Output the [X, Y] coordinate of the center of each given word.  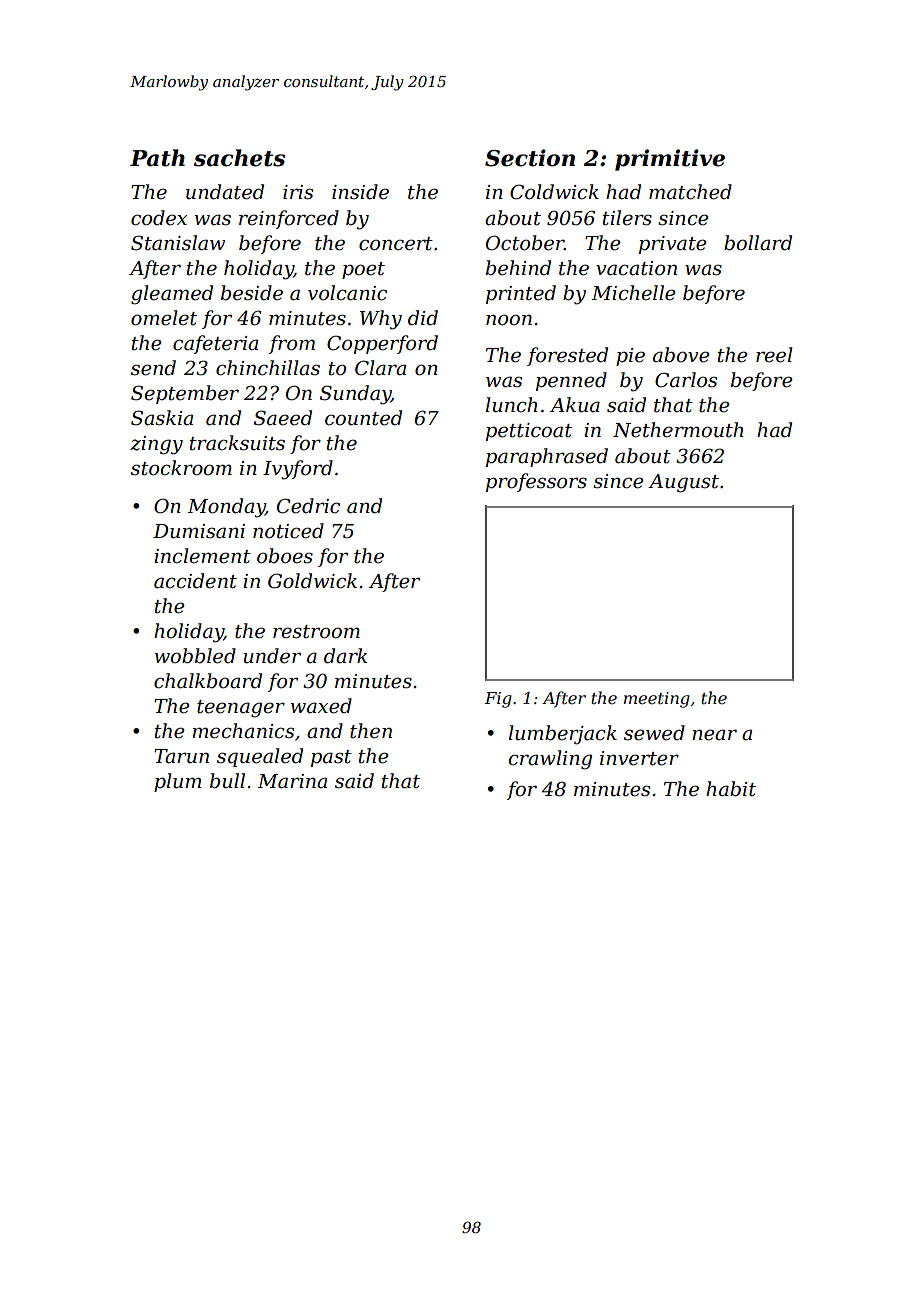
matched [690, 192]
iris [298, 192]
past [331, 758]
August [683, 483]
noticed [288, 531]
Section [530, 158]
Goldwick [312, 581]
